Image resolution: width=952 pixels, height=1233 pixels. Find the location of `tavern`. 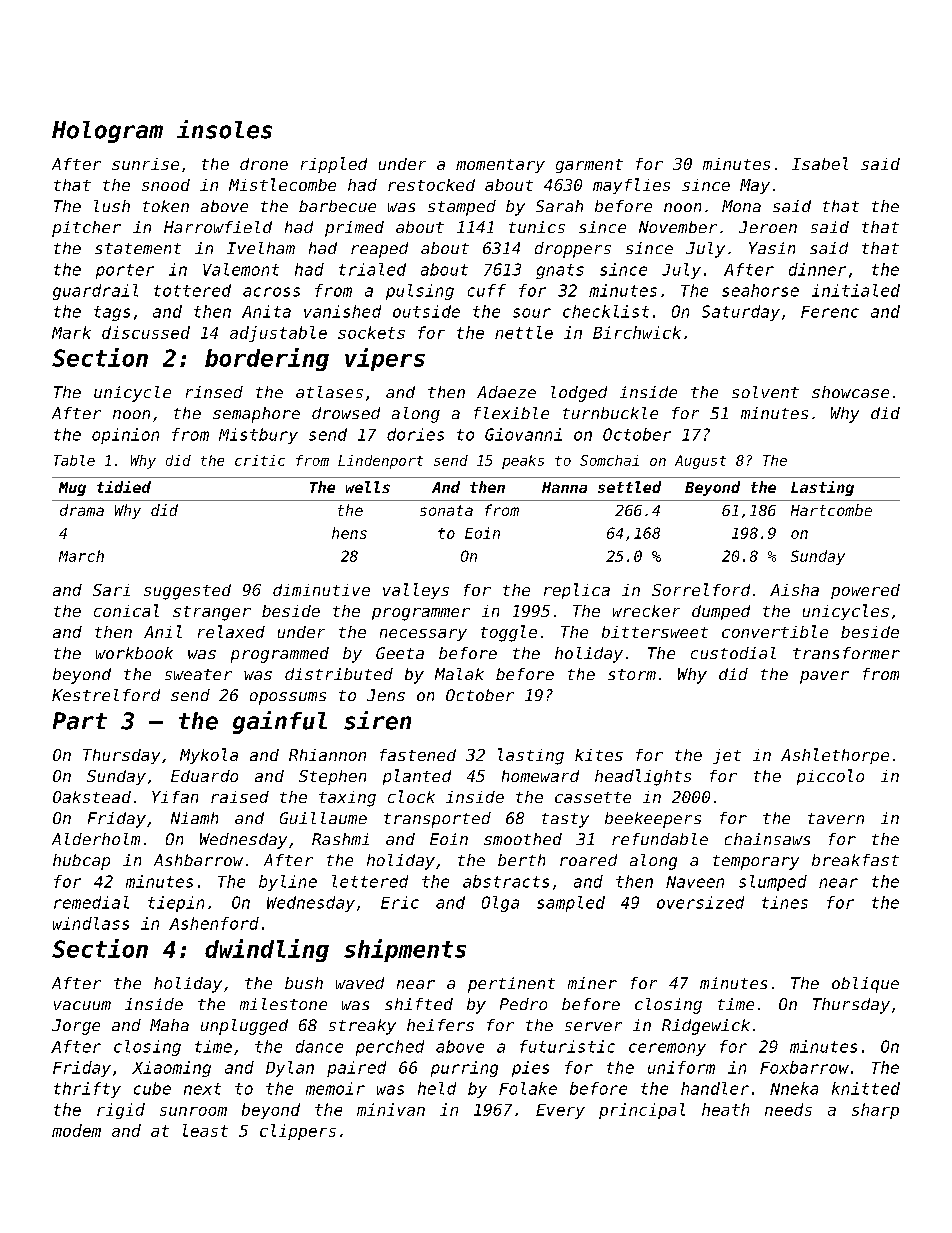

tavern is located at coordinates (836, 818).
